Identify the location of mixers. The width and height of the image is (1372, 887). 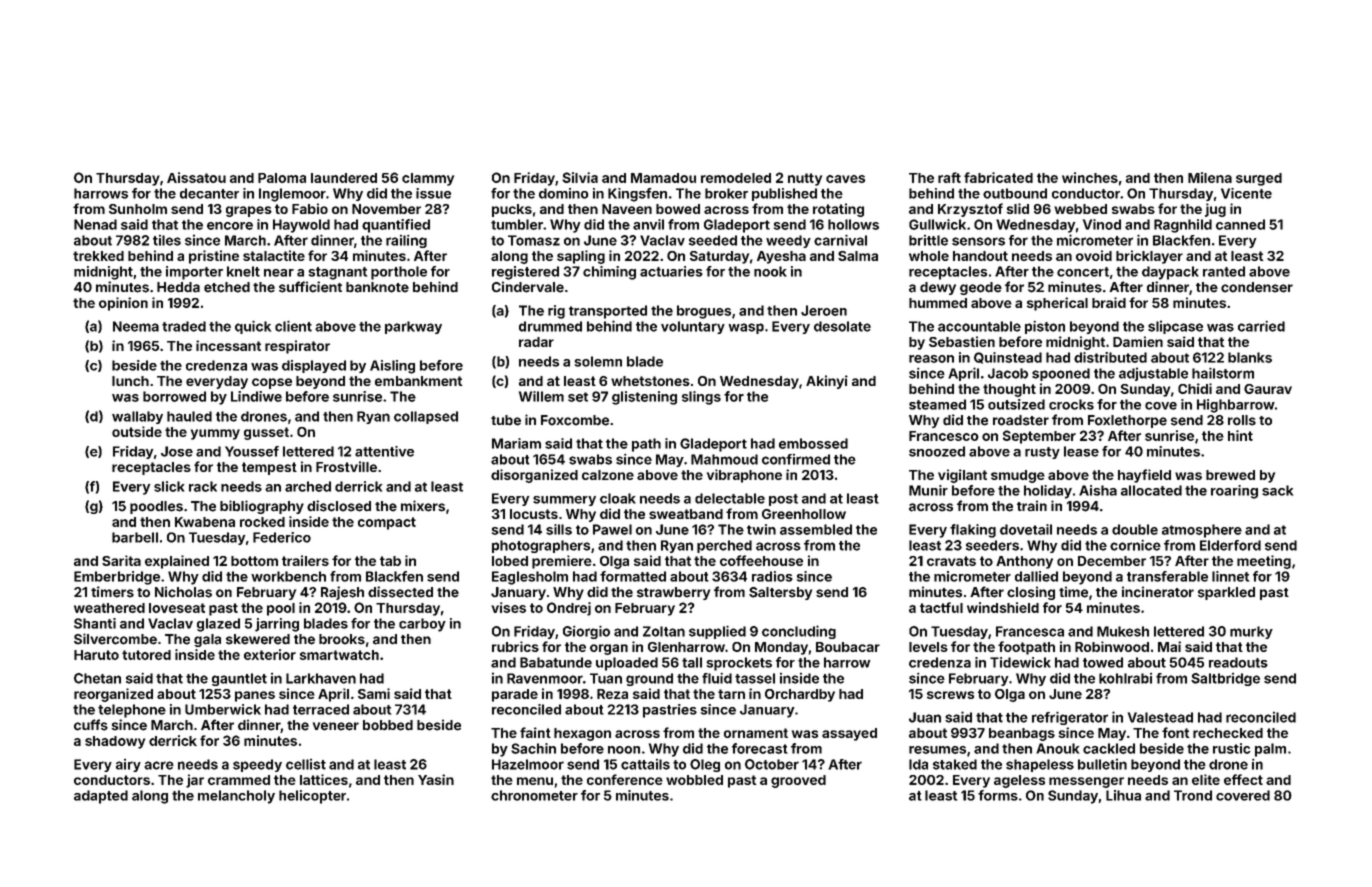
(423, 506).
